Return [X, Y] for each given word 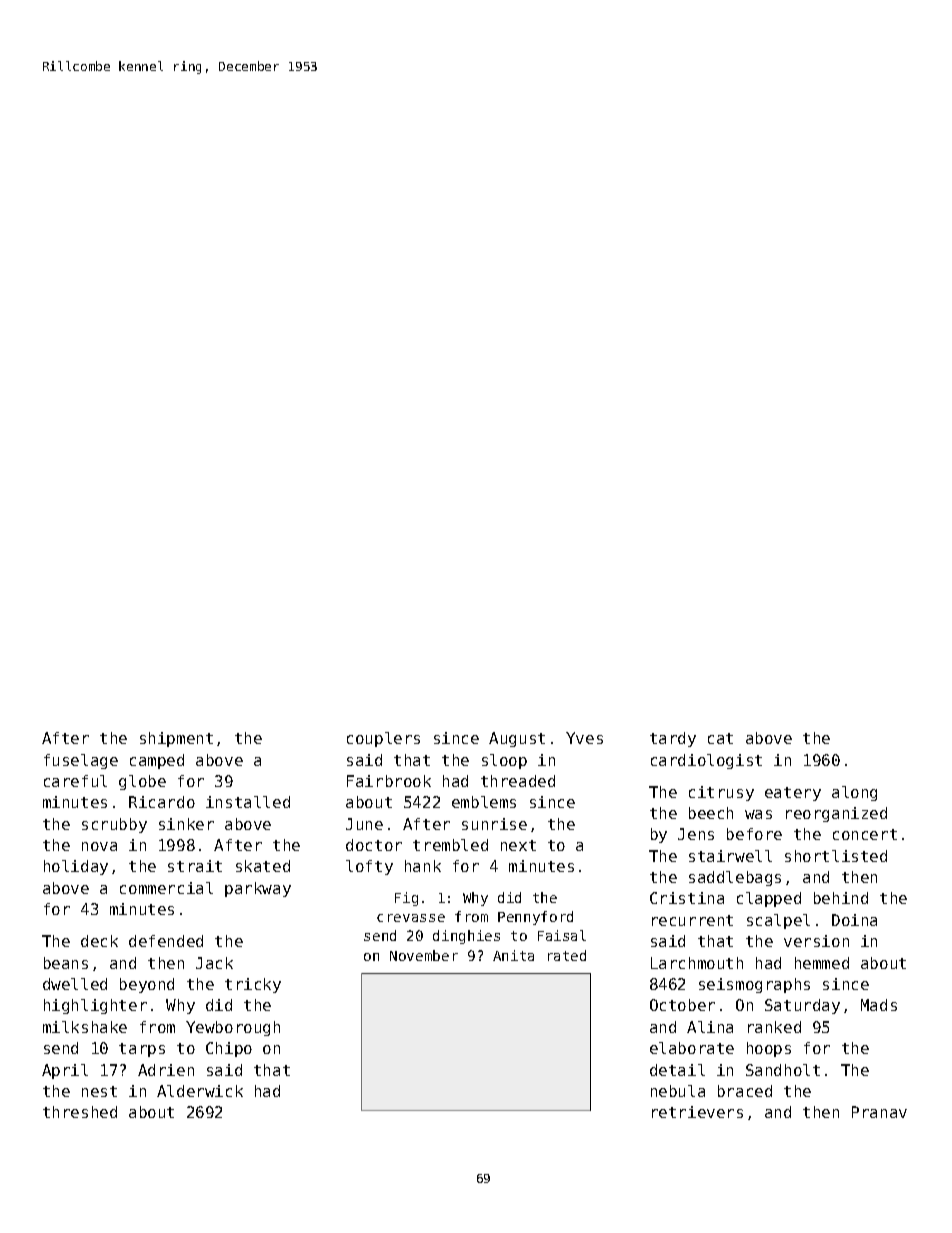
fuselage [81, 761]
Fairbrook [389, 781]
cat [720, 738]
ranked [774, 1027]
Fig [406, 899]
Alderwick [200, 1091]
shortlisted [836, 856]
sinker [186, 824]
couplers [383, 739]
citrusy [721, 793]
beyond [147, 985]
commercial [166, 888]
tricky [253, 985]
